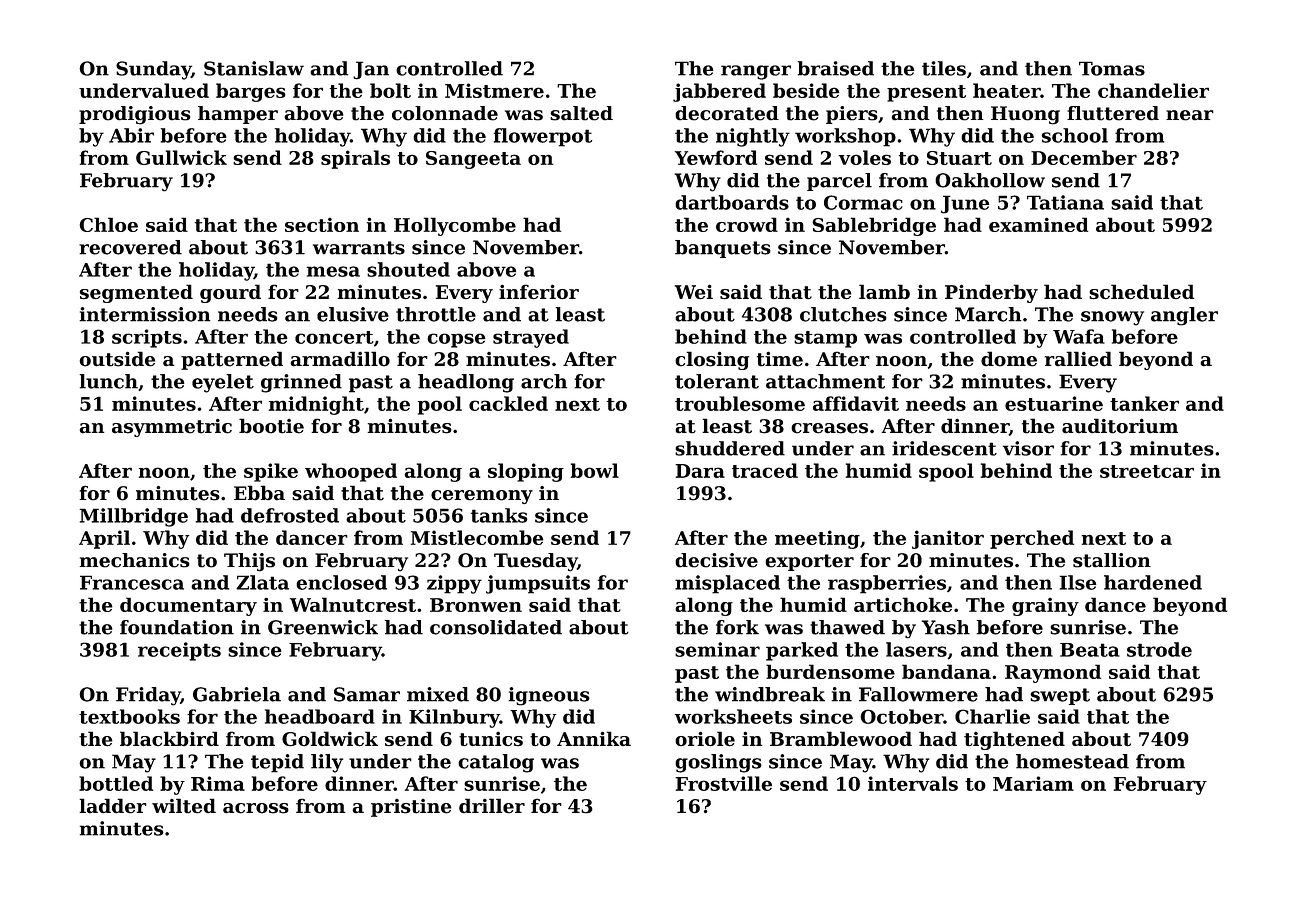 Image resolution: width=1308 pixels, height=924 pixels. What do you see at coordinates (259, 493) in the screenshot?
I see `Ebba` at bounding box center [259, 493].
